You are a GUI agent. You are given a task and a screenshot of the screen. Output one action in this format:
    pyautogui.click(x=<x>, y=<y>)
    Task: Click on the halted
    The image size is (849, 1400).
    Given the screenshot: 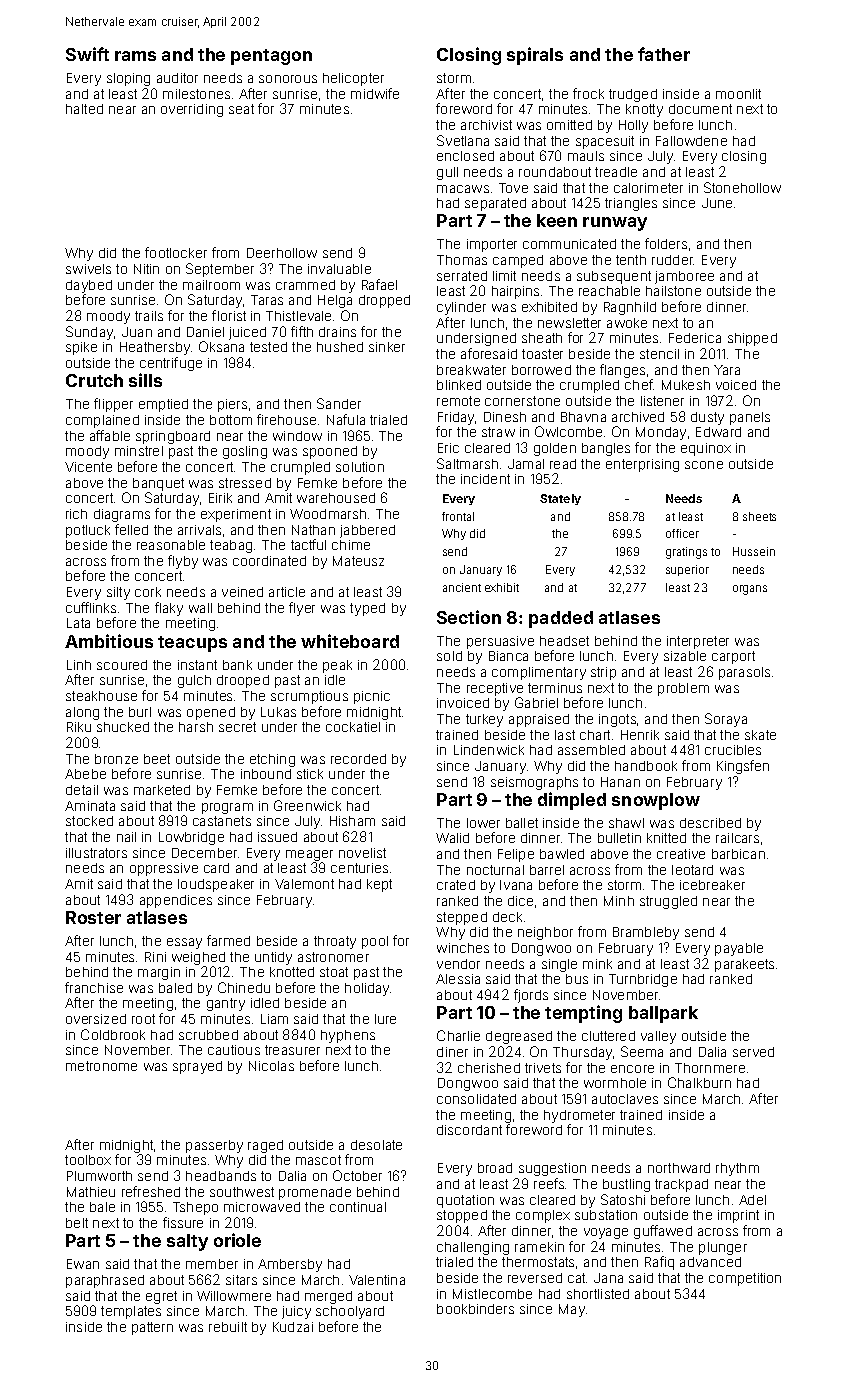 What is the action you would take?
    pyautogui.click(x=84, y=109)
